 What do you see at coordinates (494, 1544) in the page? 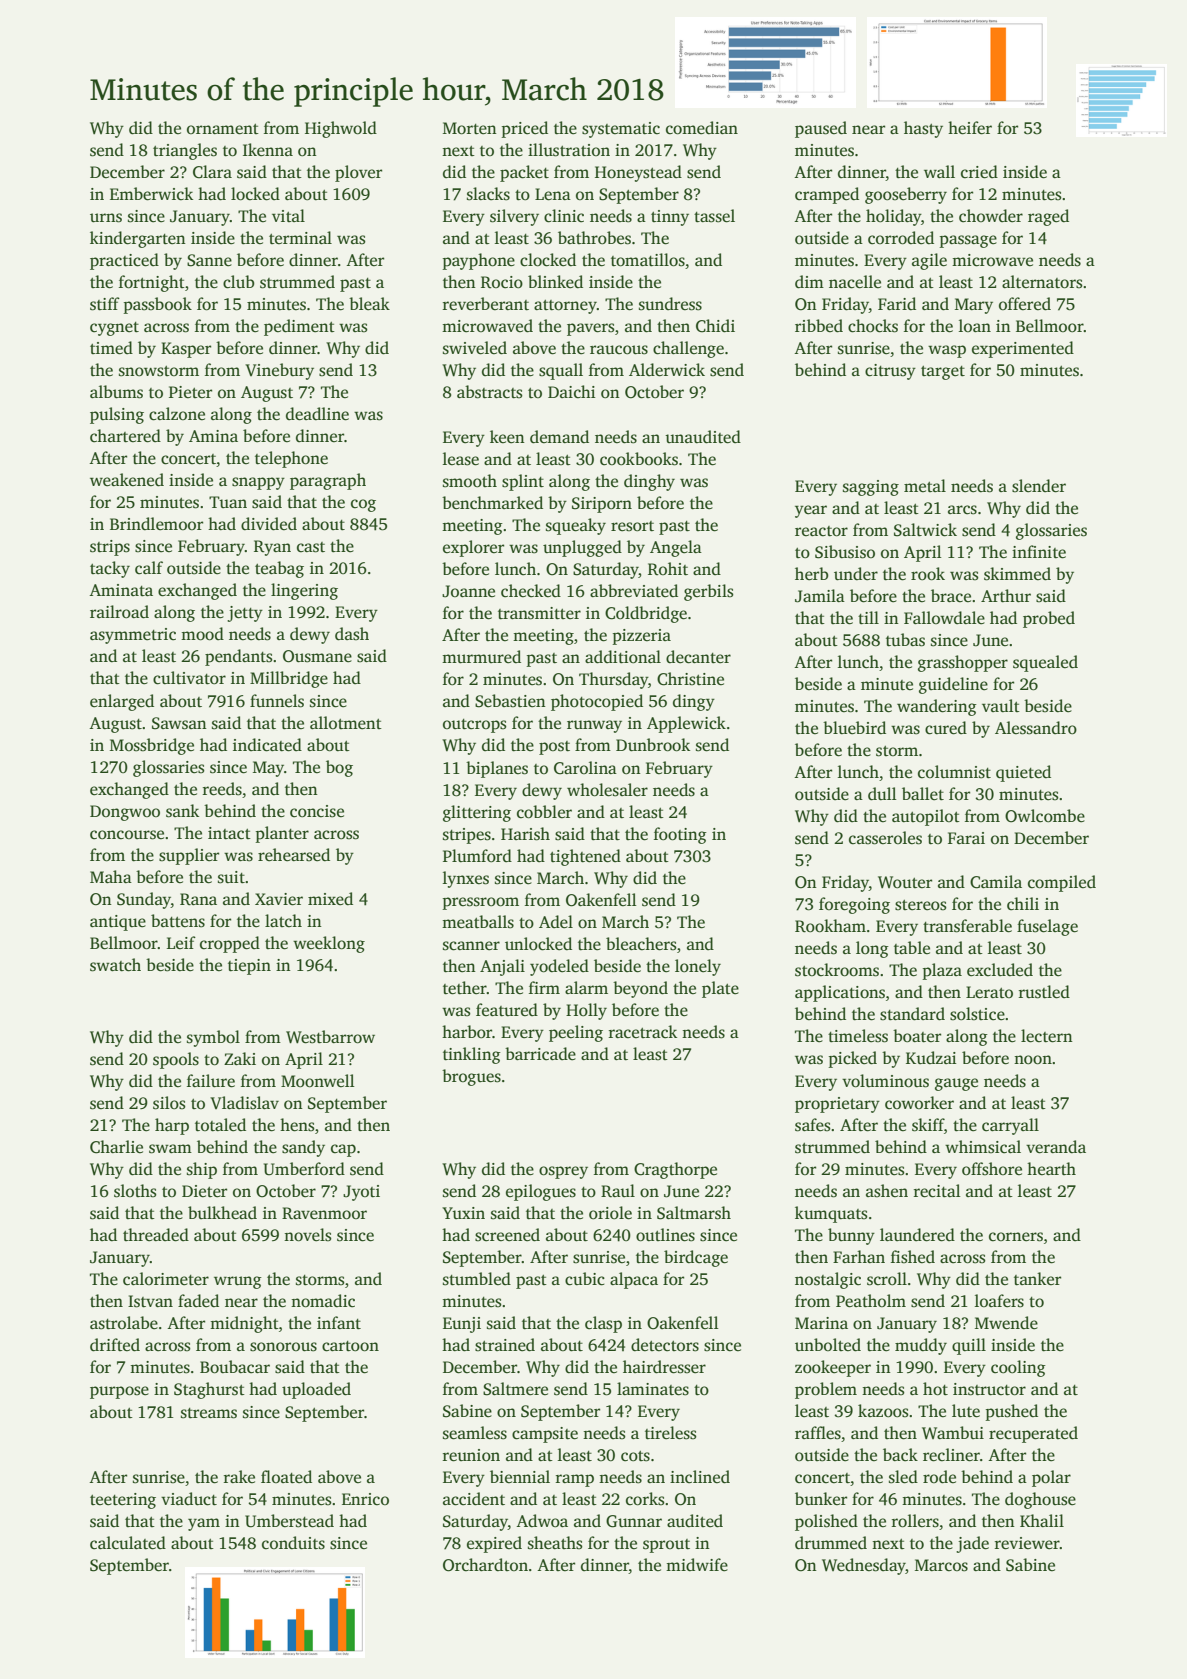
I see `expired` at bounding box center [494, 1544].
